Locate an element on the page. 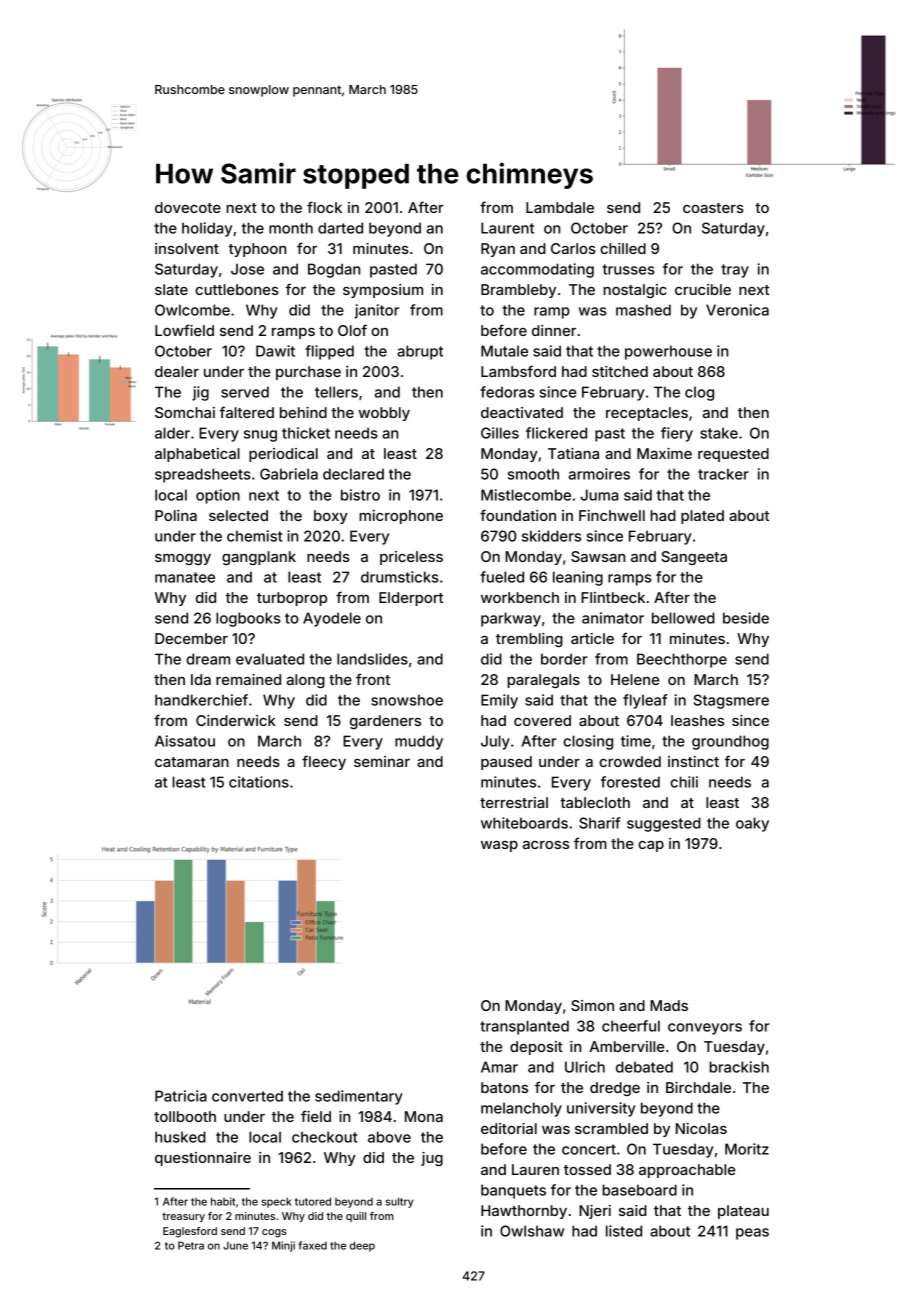  snug is located at coordinates (260, 436).
